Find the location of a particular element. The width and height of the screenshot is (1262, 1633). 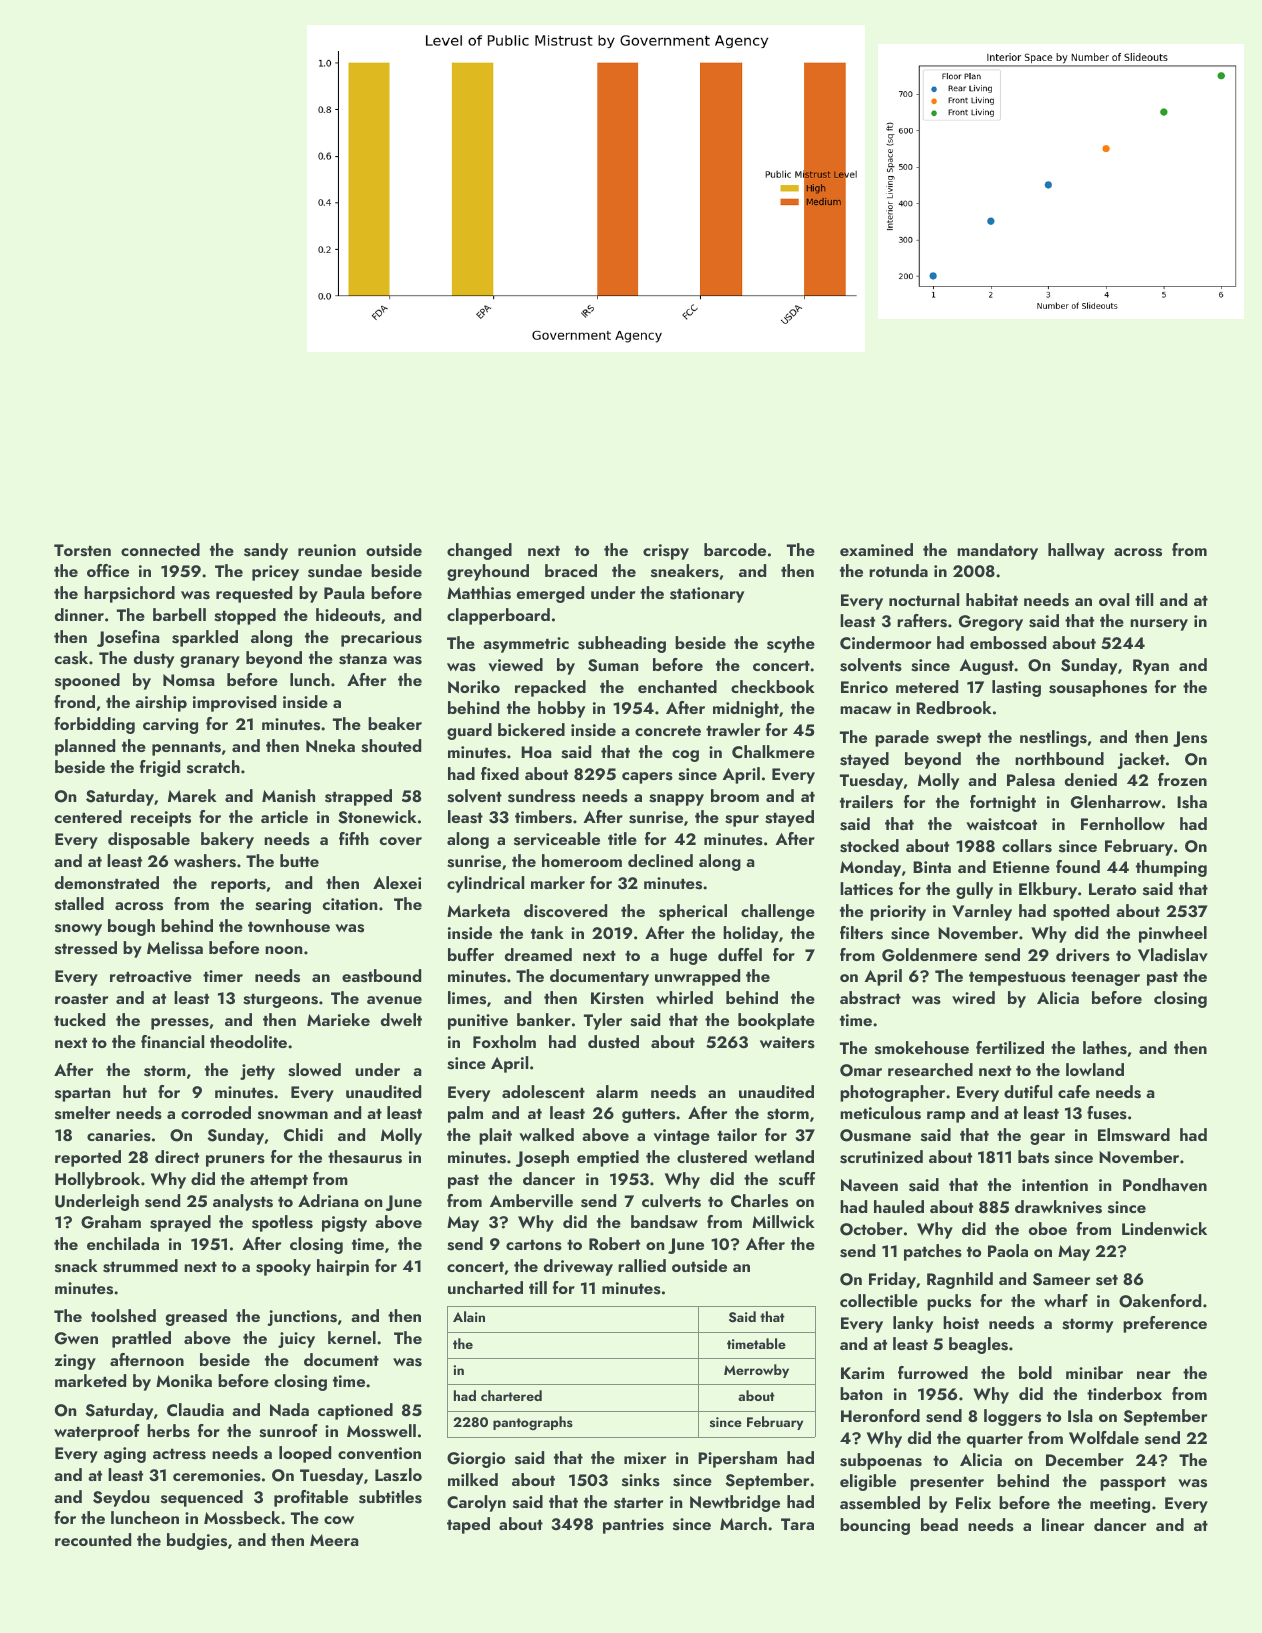

hallway is located at coordinates (1076, 551).
